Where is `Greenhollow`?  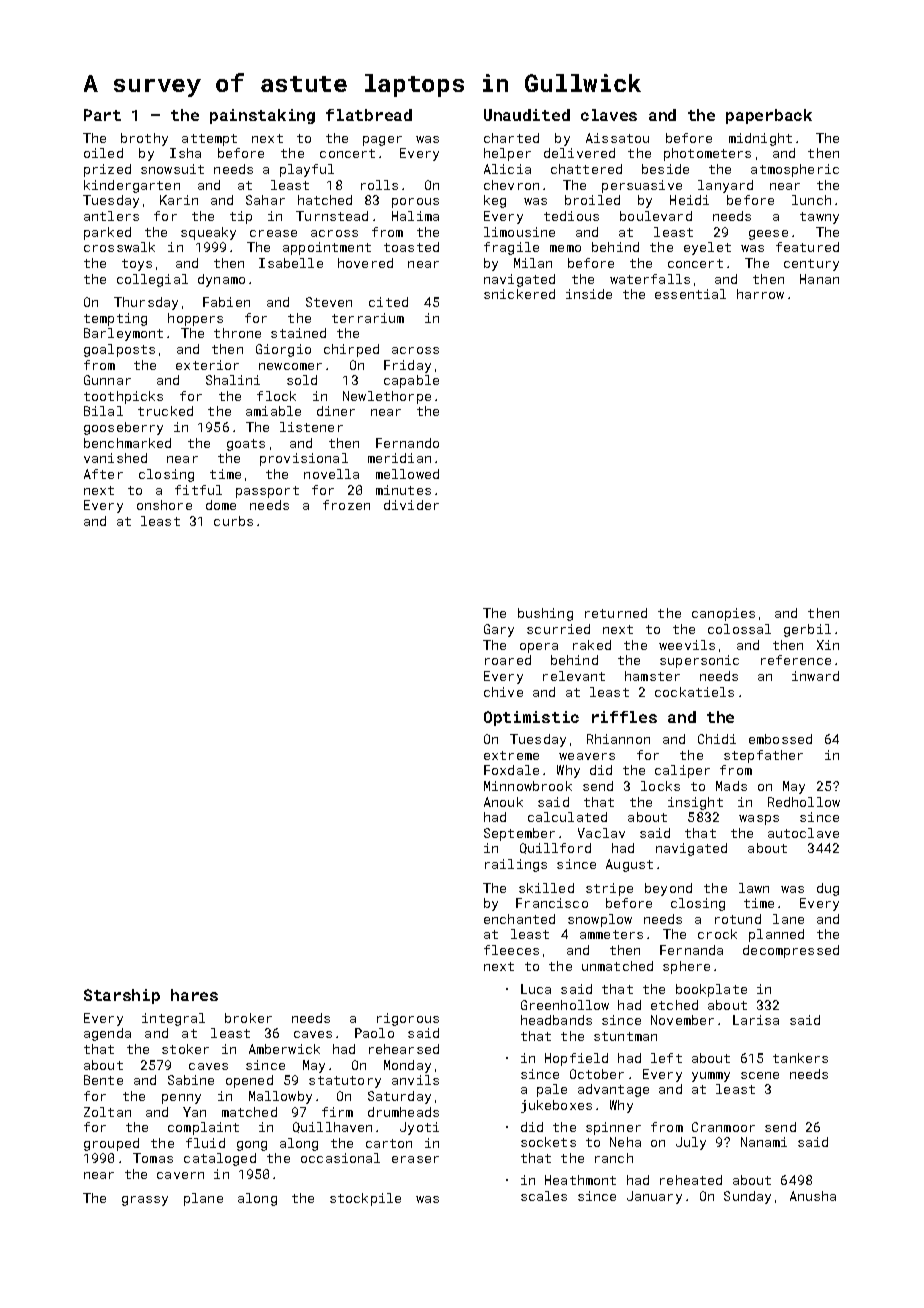
Greenhollow is located at coordinates (565, 1005).
